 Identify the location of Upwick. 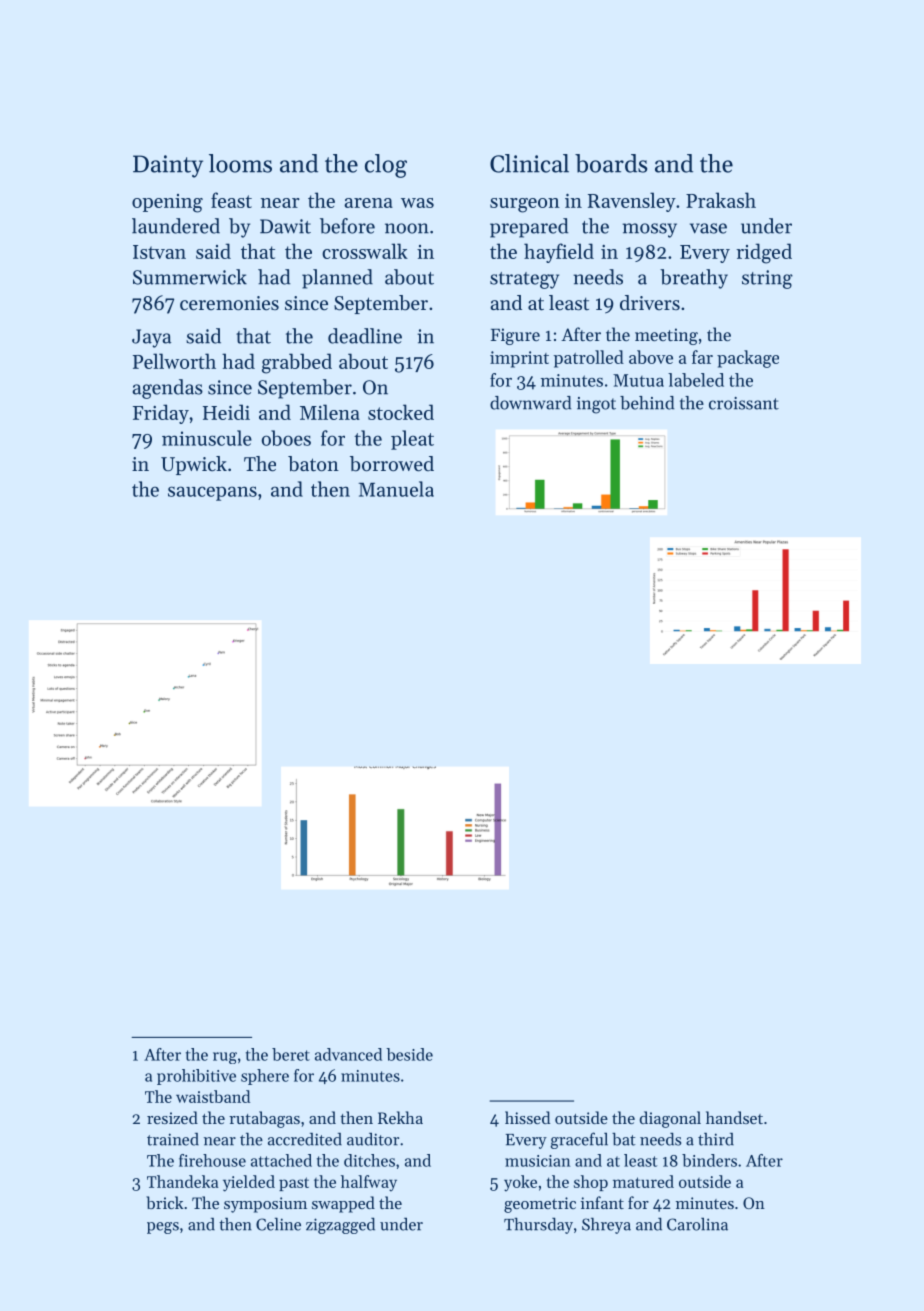
(194, 465).
